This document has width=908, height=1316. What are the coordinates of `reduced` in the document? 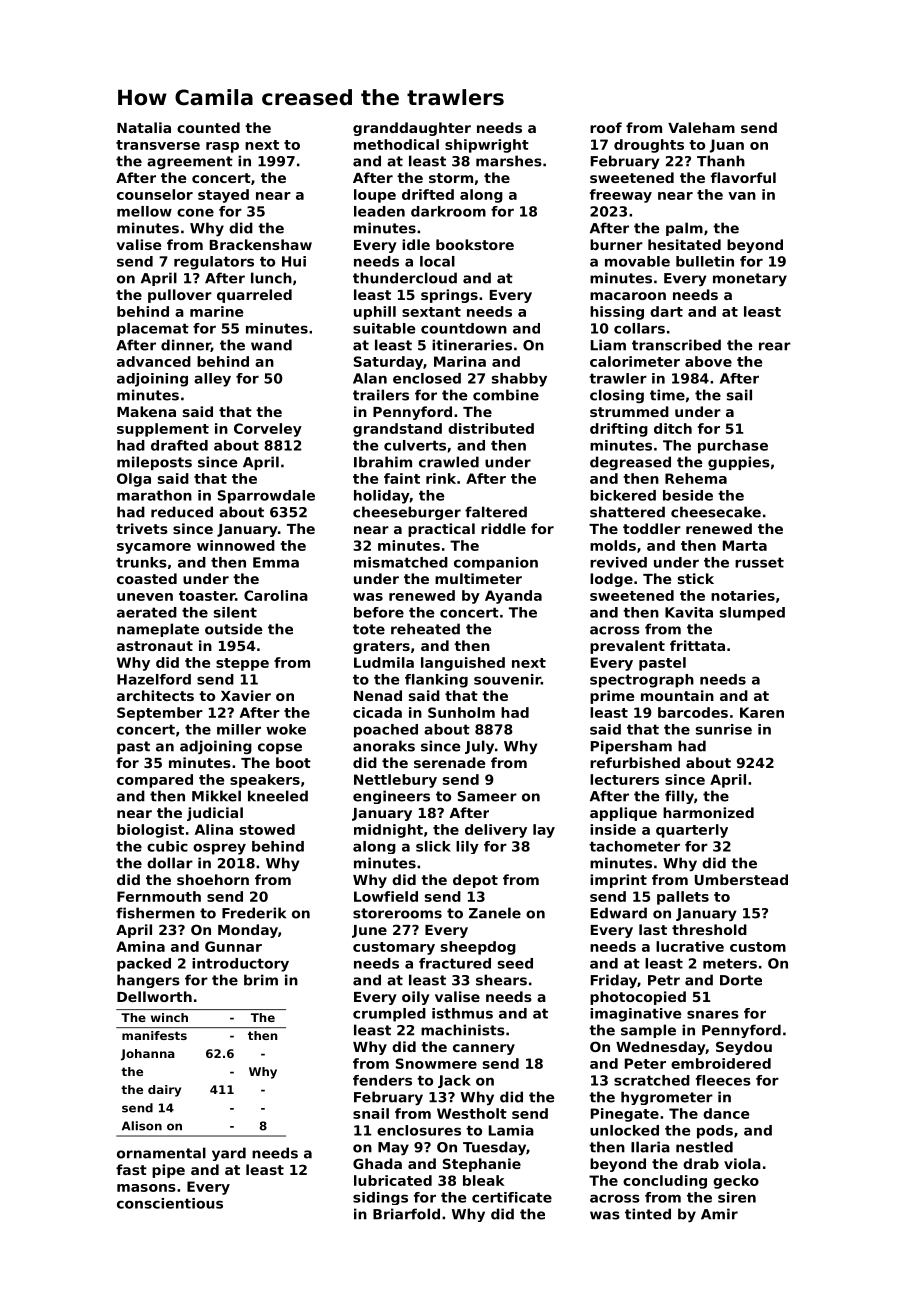 It's located at (182, 512).
